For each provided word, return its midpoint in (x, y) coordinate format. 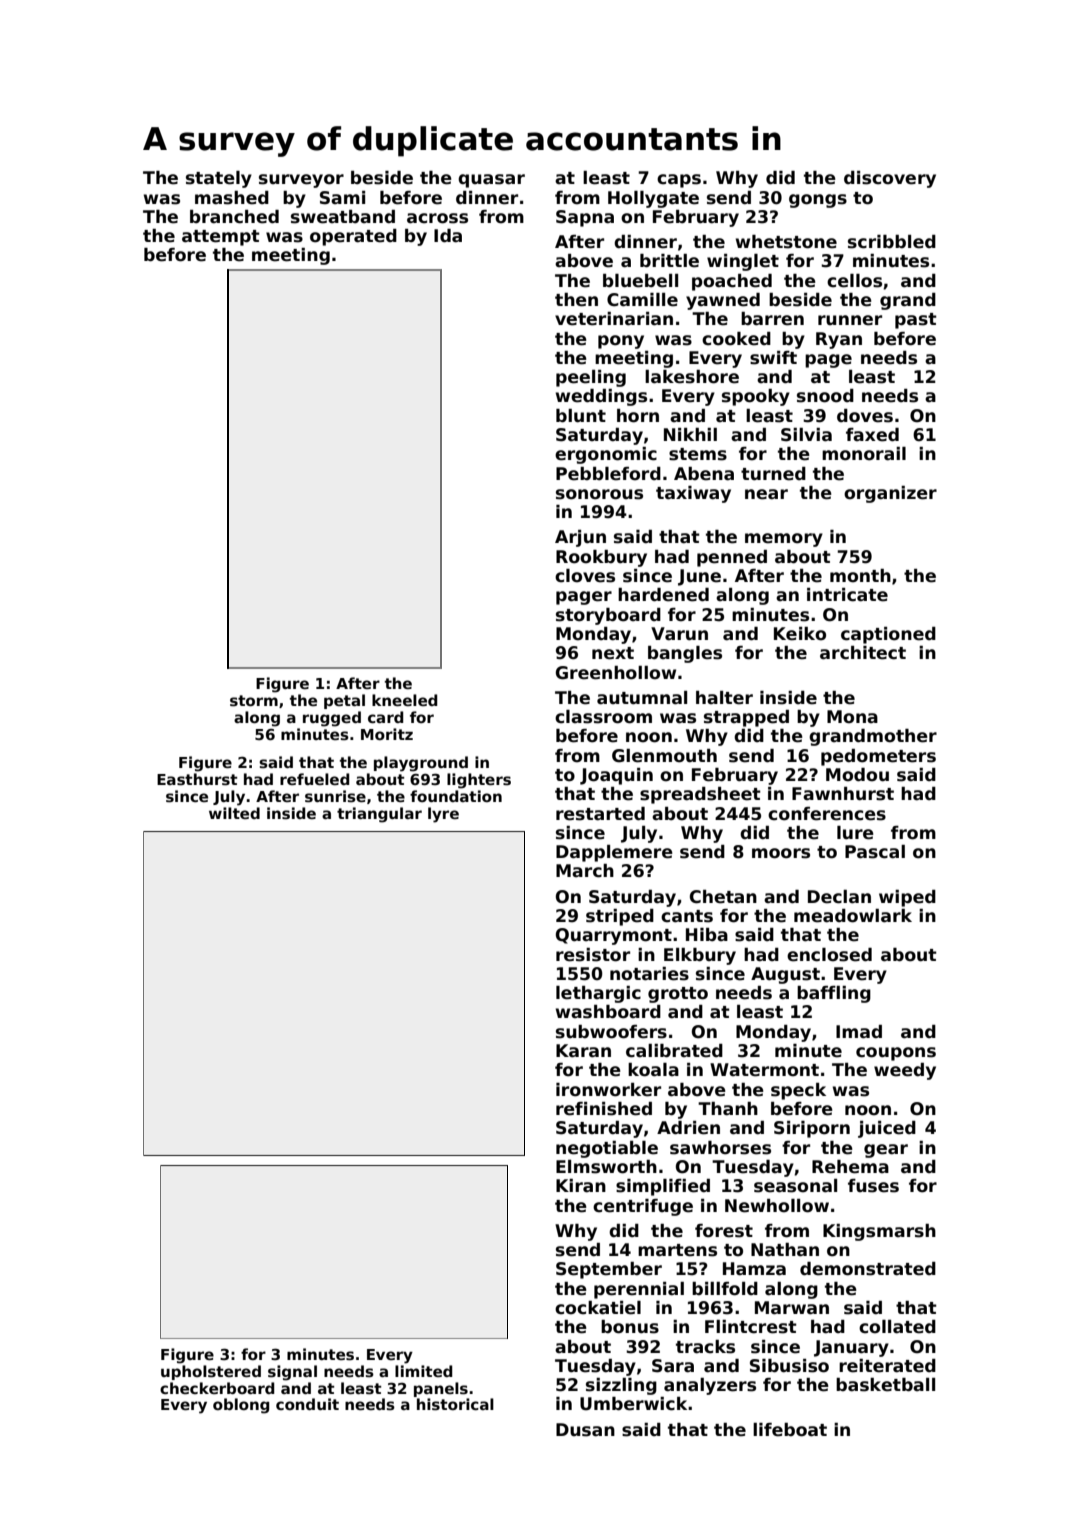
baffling (834, 994)
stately (219, 179)
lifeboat (790, 1430)
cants (687, 916)
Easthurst (197, 779)
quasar (491, 181)
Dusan (585, 1430)
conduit (307, 1404)
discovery (890, 179)
